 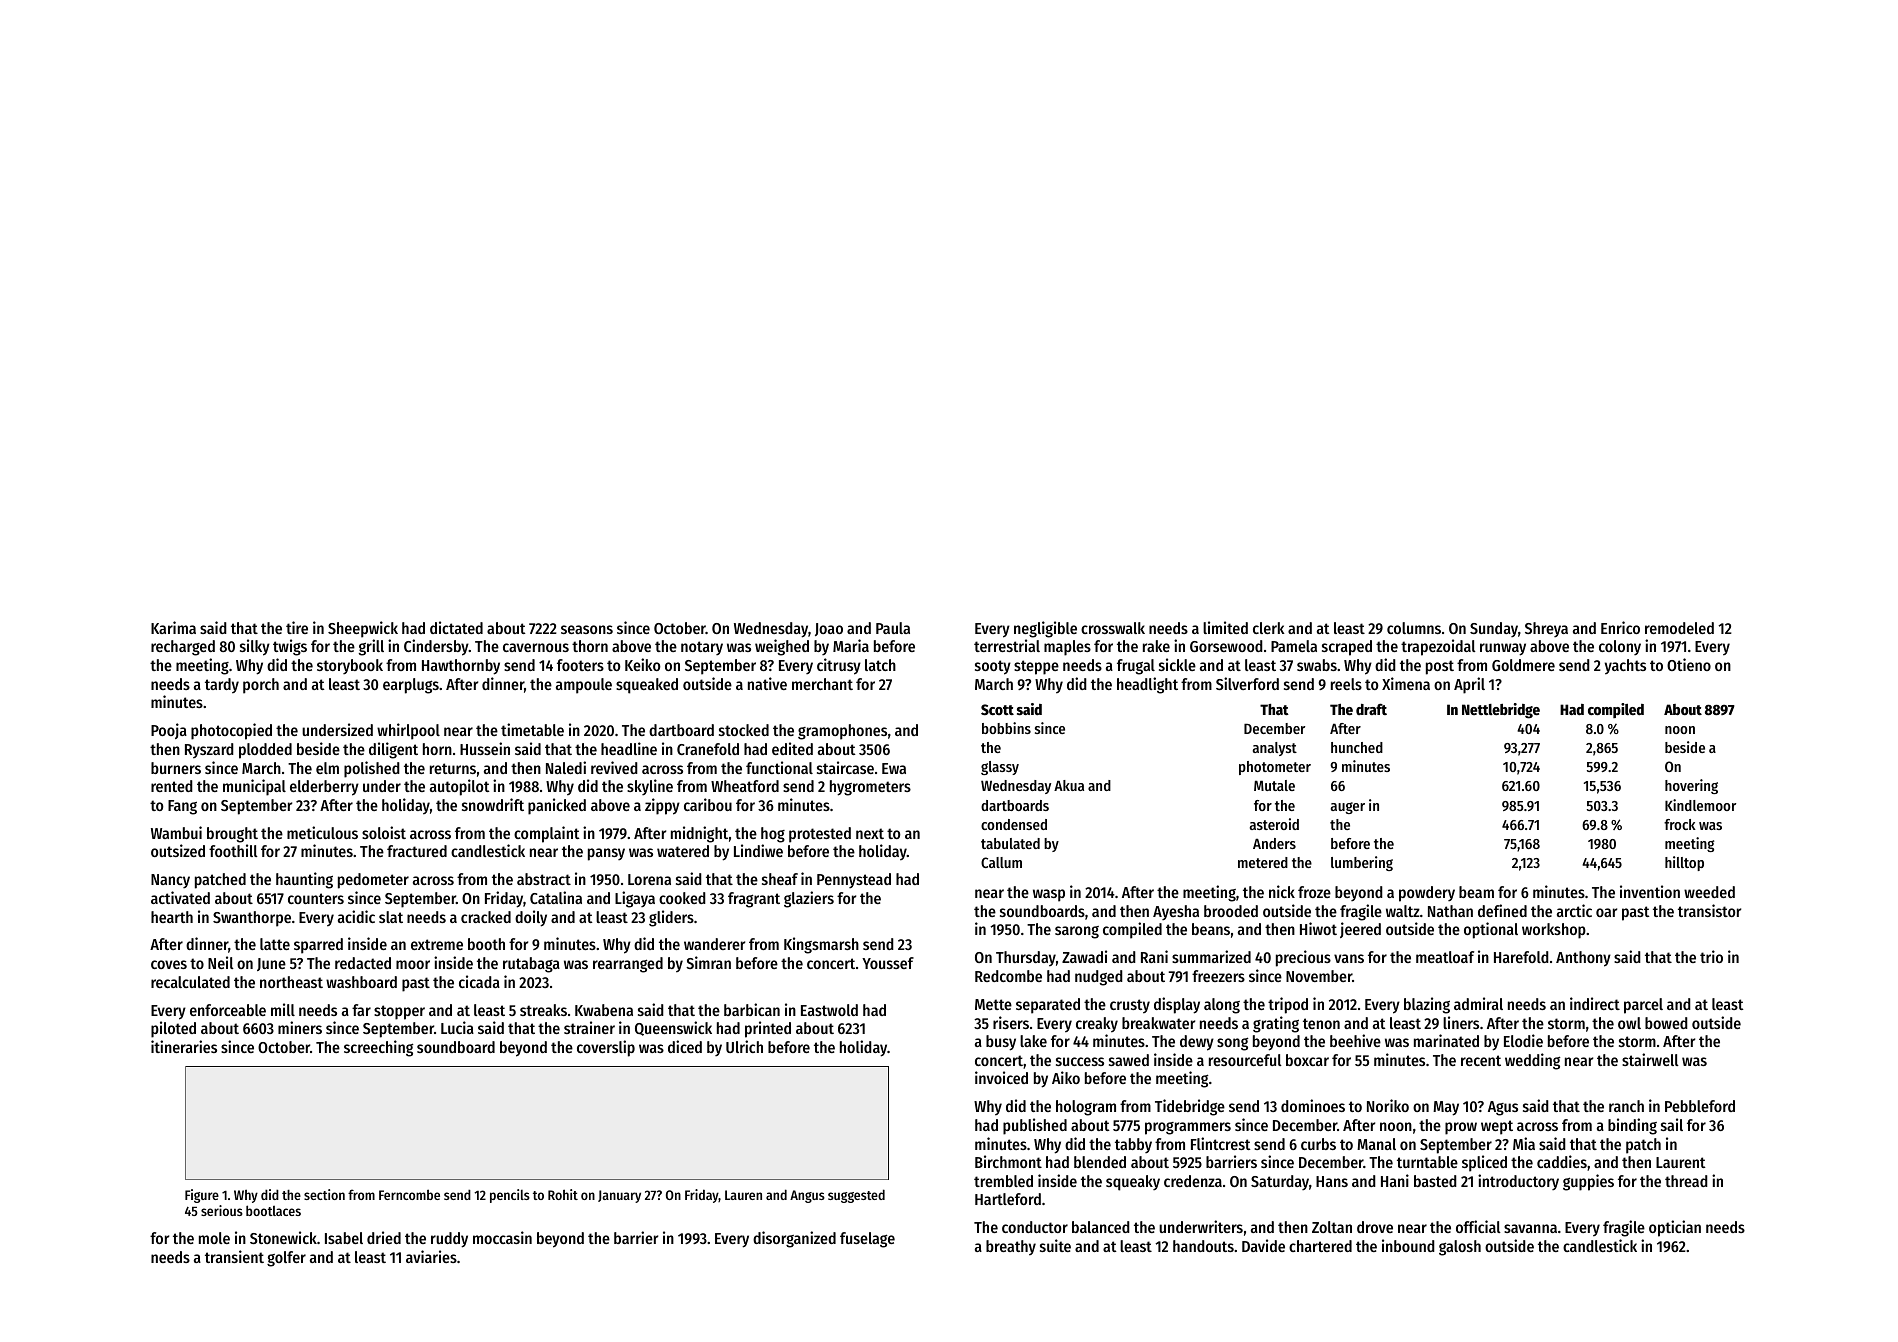 What do you see at coordinates (324, 1194) in the screenshot?
I see `section` at bounding box center [324, 1194].
